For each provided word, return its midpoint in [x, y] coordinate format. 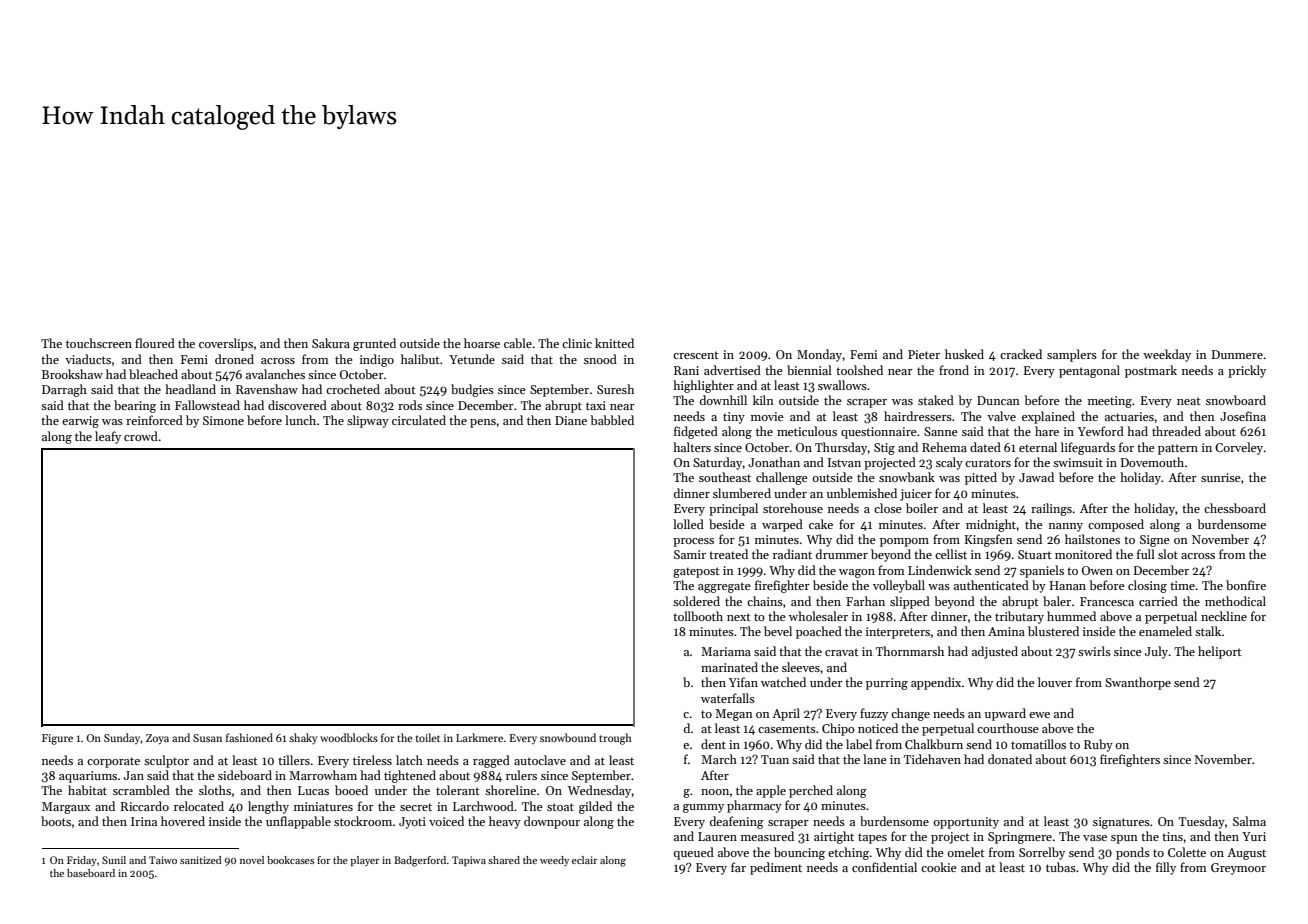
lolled [688, 524]
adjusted [995, 652]
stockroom [363, 821]
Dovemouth [1152, 462]
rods [410, 405]
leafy [108, 437]
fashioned [249, 737]
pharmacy [754, 806]
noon [715, 792]
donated [1010, 759]
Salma [1249, 821]
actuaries [1129, 416]
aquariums [88, 777]
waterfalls [728, 698]
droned [234, 359]
